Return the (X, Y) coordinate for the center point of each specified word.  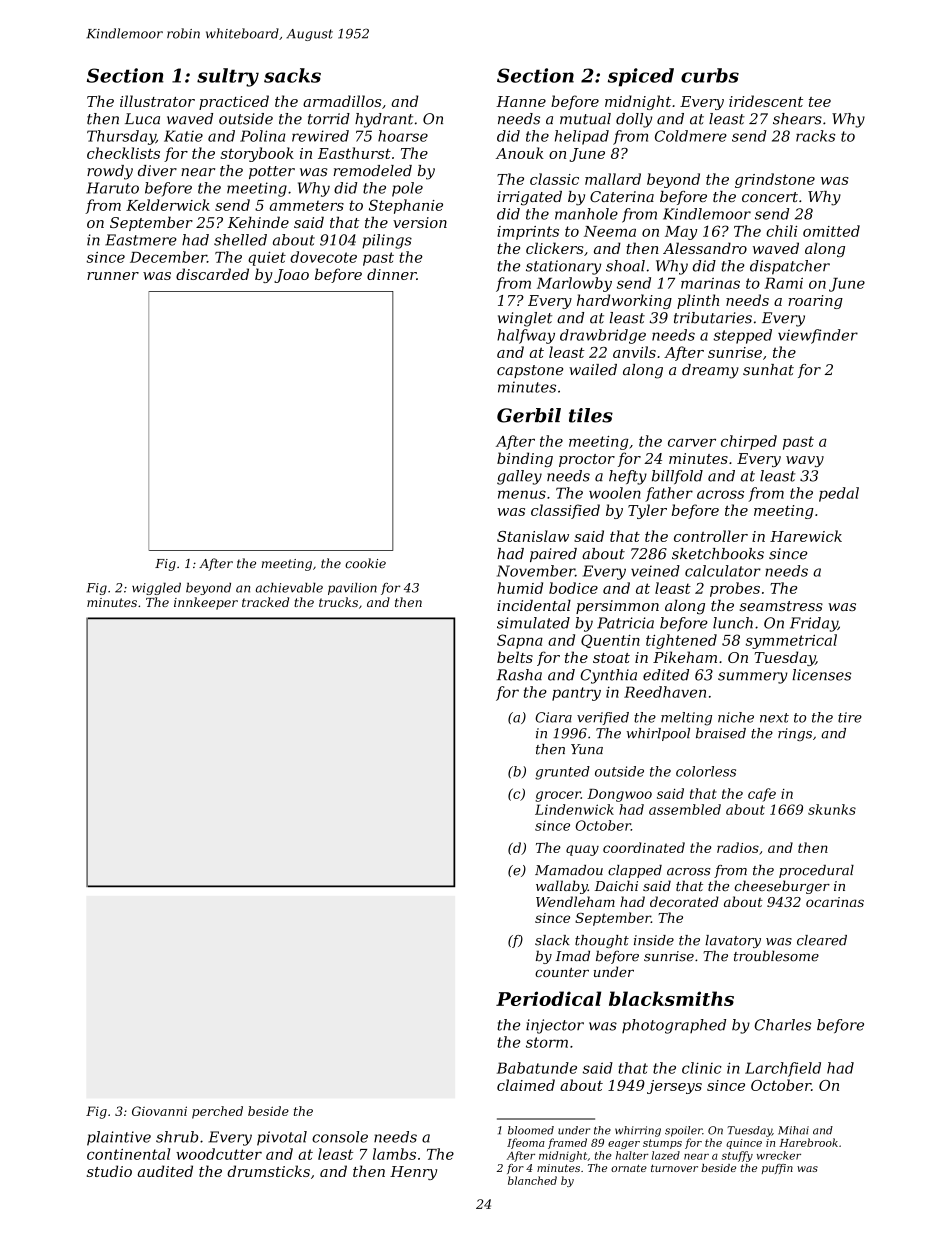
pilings (387, 241)
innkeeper (206, 603)
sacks (292, 75)
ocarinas (835, 902)
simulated (533, 623)
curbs (710, 75)
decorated (684, 901)
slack (552, 940)
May (681, 233)
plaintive (119, 1138)
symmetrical (791, 641)
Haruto (112, 188)
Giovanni (159, 1111)
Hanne (521, 101)
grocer (558, 796)
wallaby (562, 887)
